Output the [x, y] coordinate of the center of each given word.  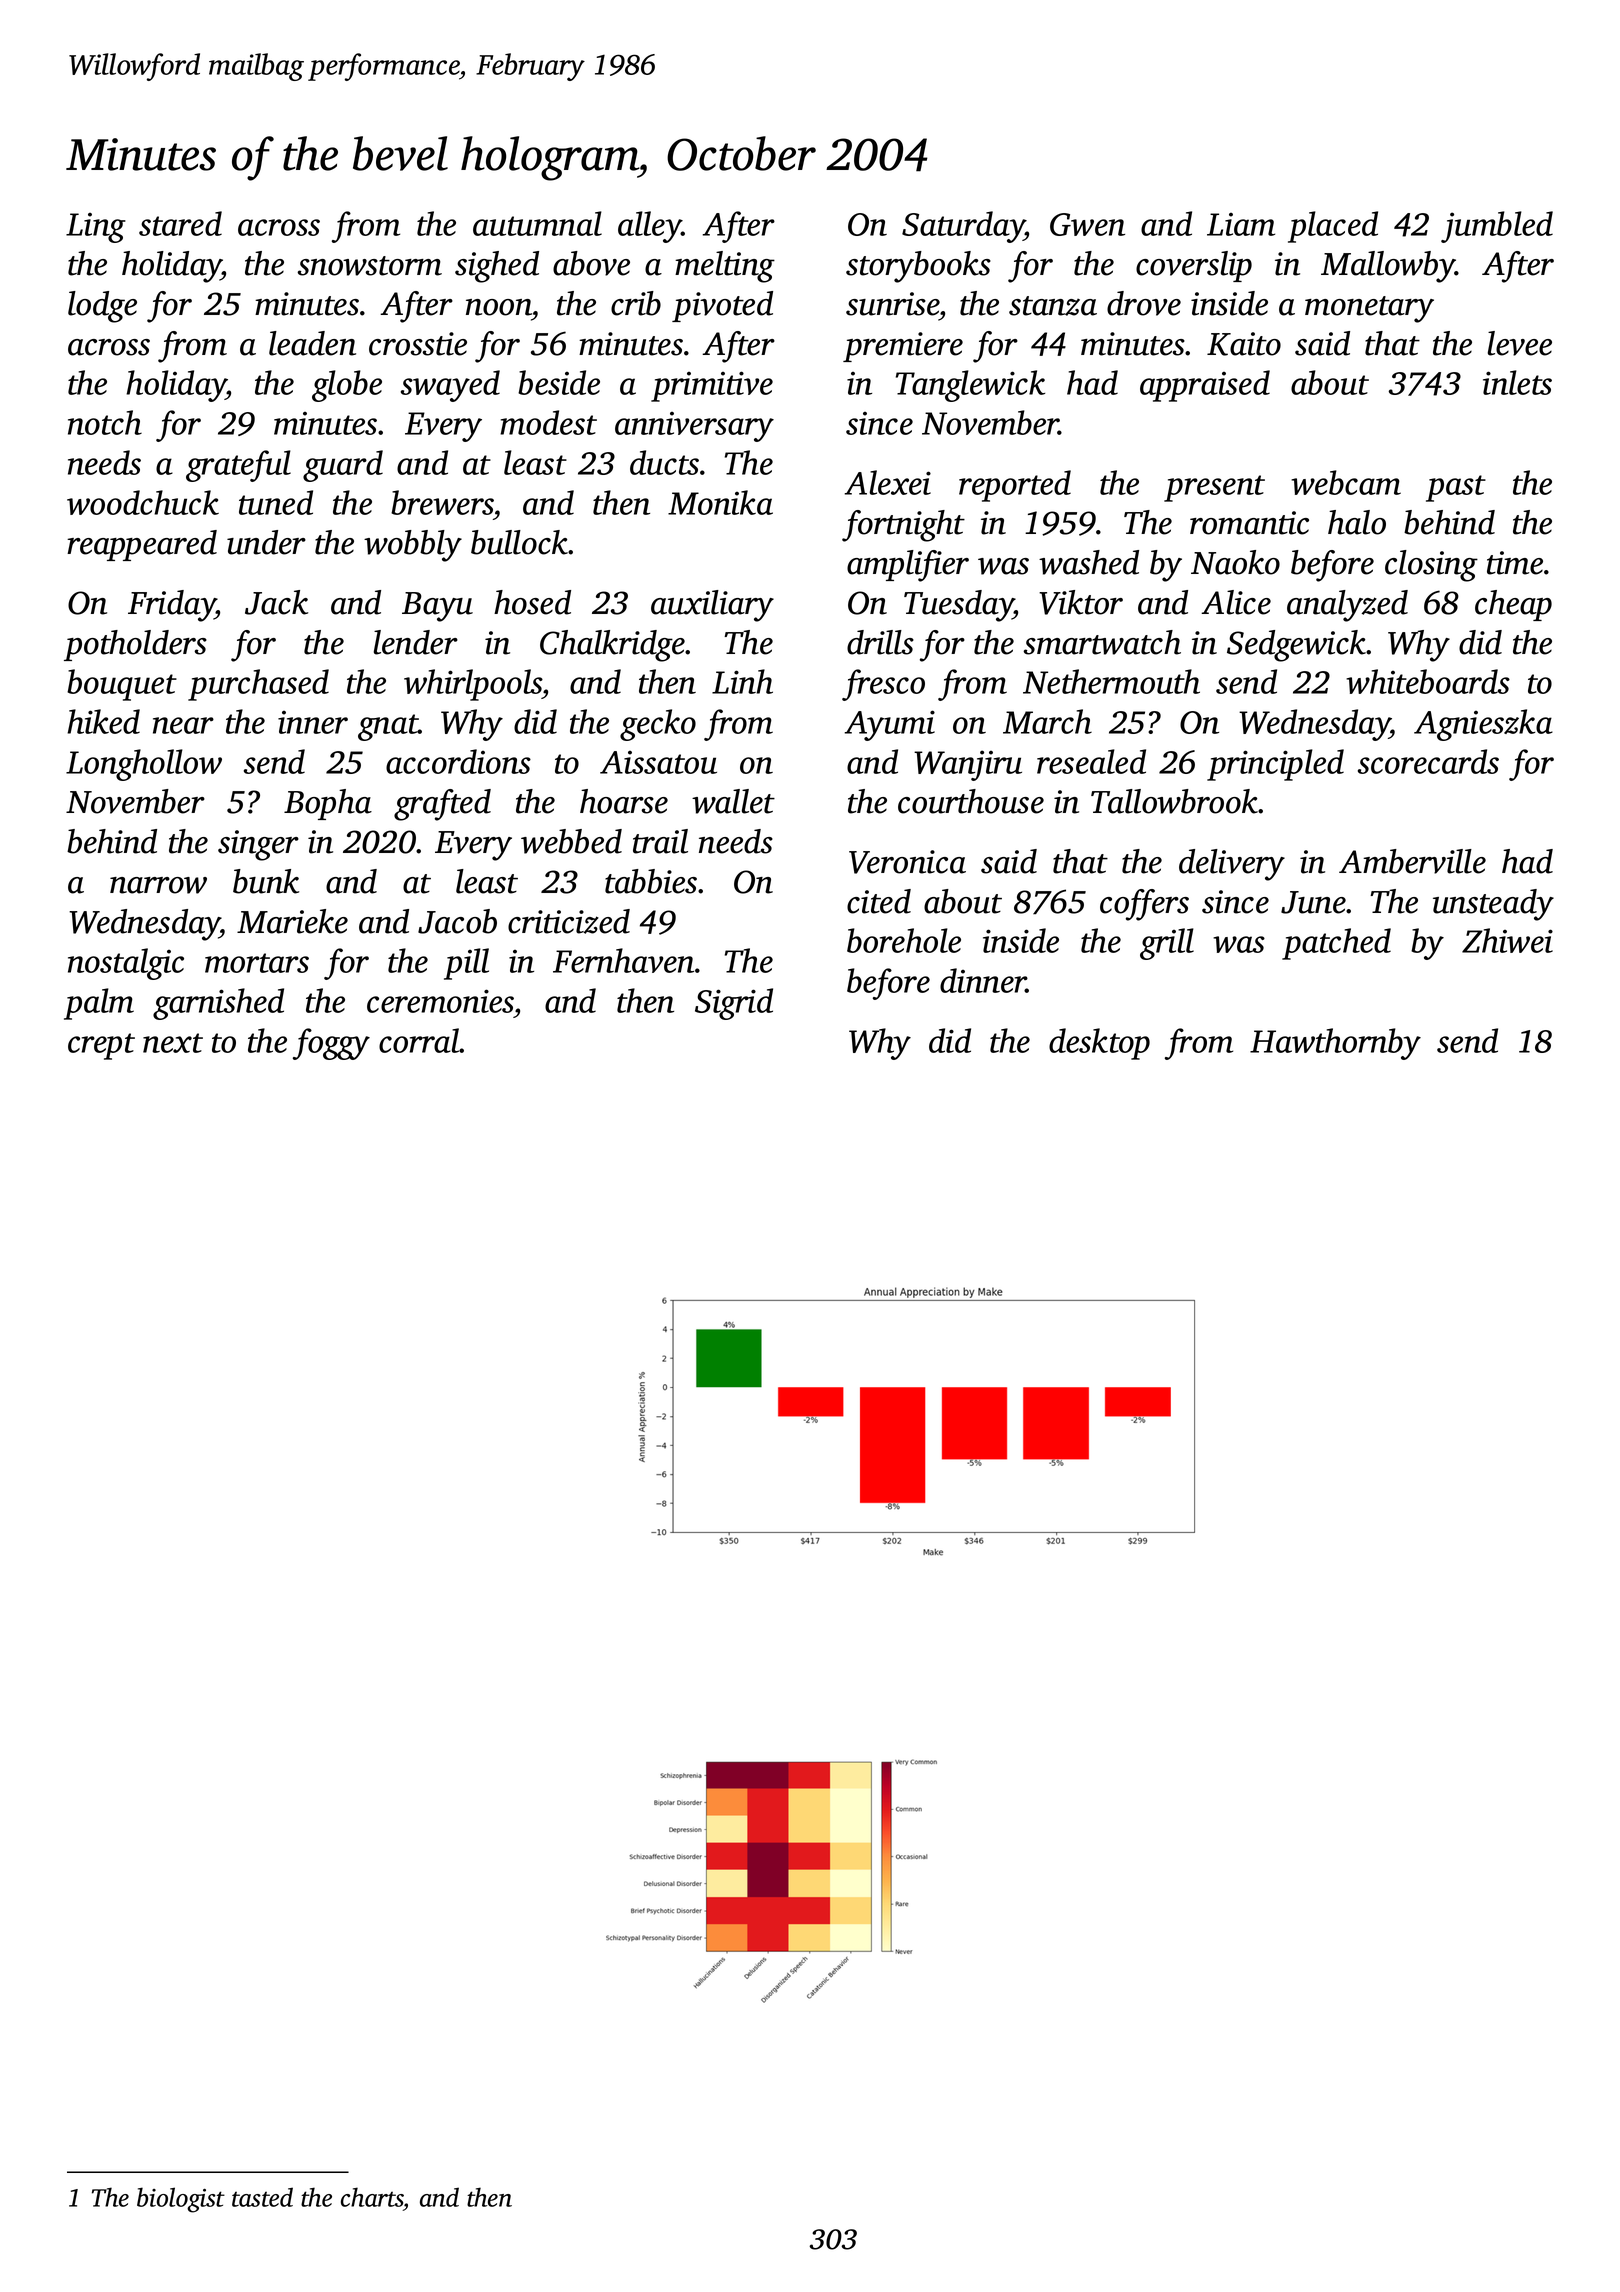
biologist [181, 2200]
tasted [262, 2197]
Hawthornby [1335, 1044]
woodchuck [143, 502]
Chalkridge [612, 646]
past [1456, 488]
